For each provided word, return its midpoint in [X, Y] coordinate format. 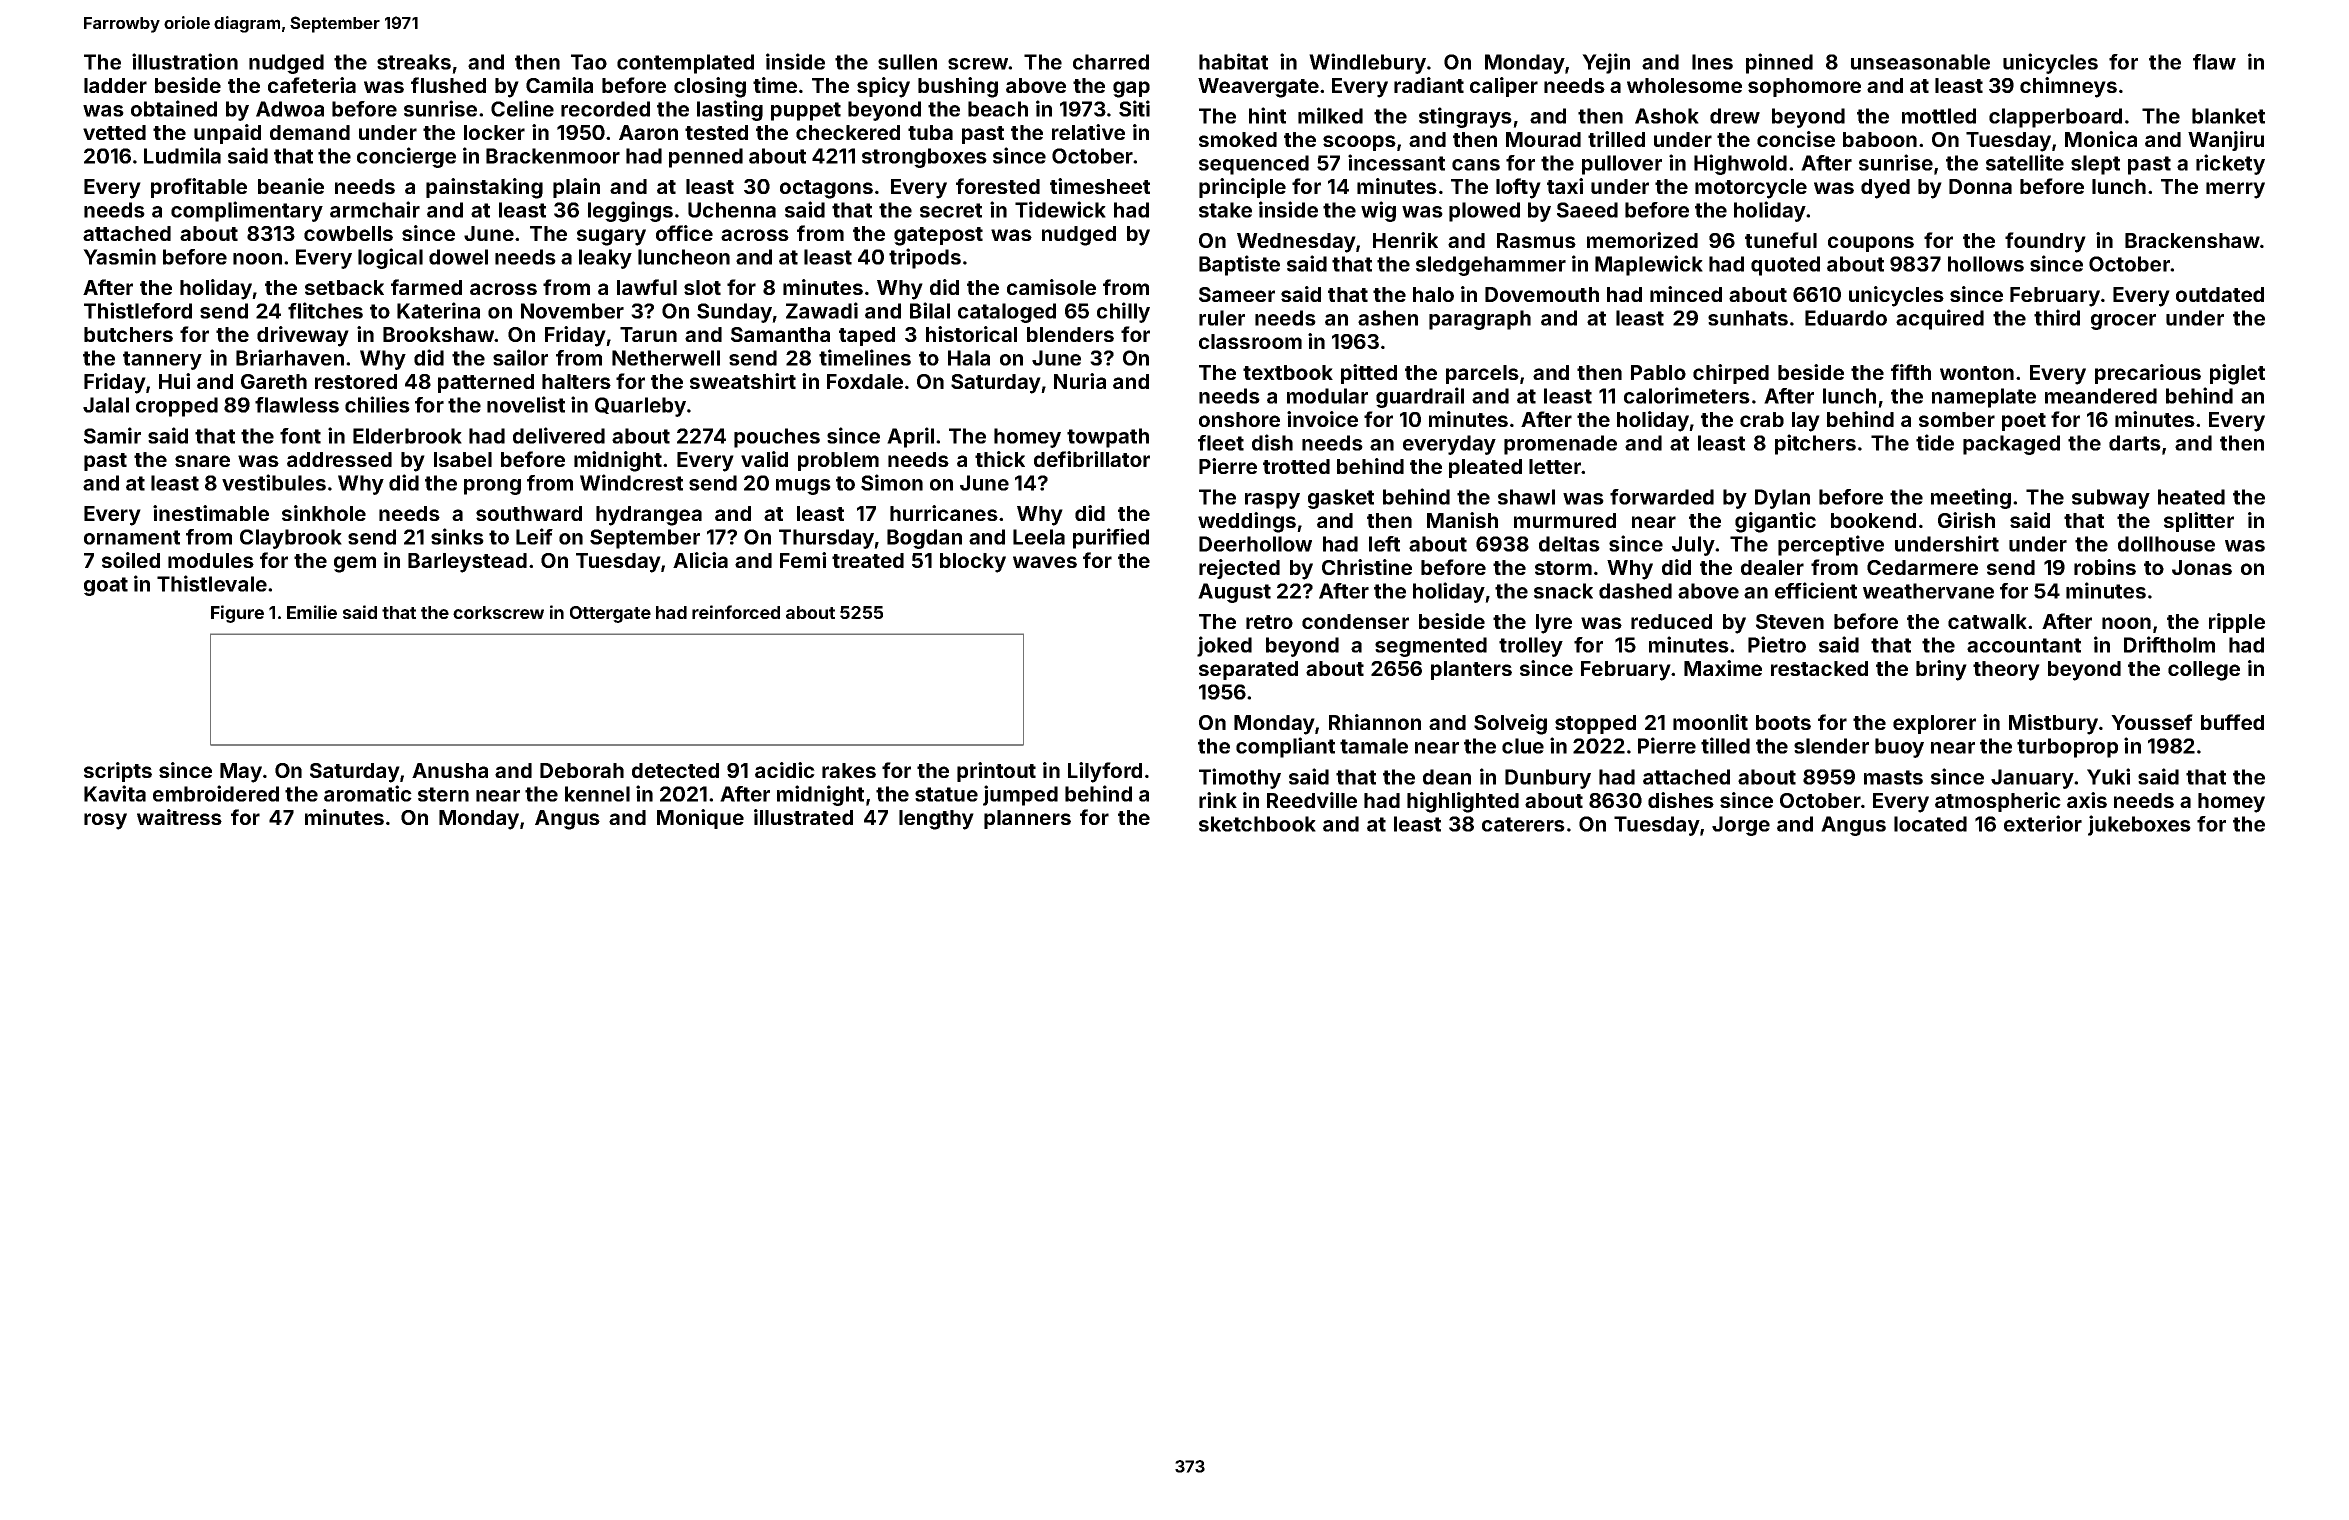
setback [344, 287]
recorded [605, 109]
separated [1248, 670]
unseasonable [1920, 62]
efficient [1816, 590]
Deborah [582, 770]
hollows [1986, 264]
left [1384, 544]
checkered [848, 132]
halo [1433, 294]
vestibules [274, 482]
